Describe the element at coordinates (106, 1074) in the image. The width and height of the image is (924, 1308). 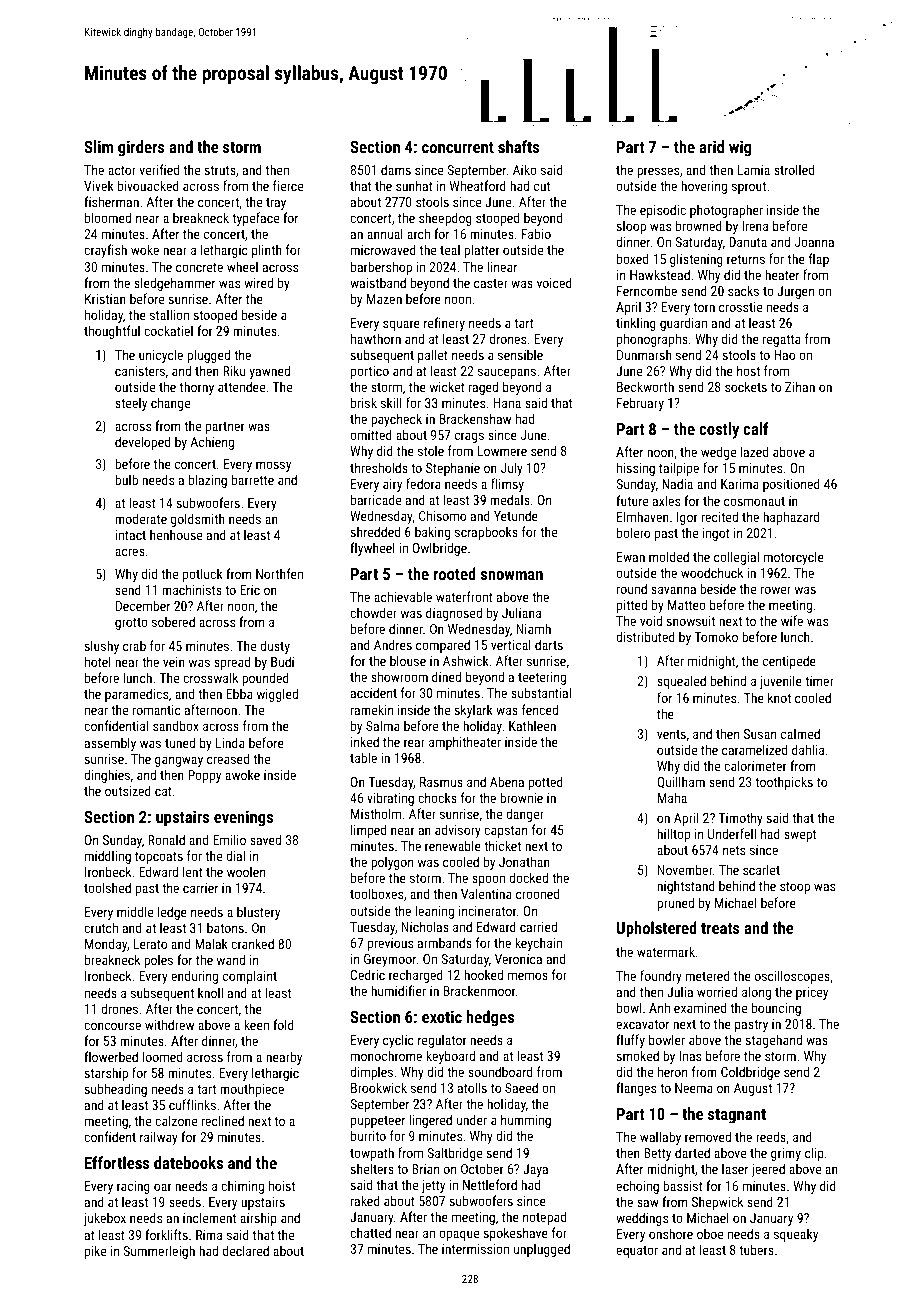
I see `starship` at that location.
